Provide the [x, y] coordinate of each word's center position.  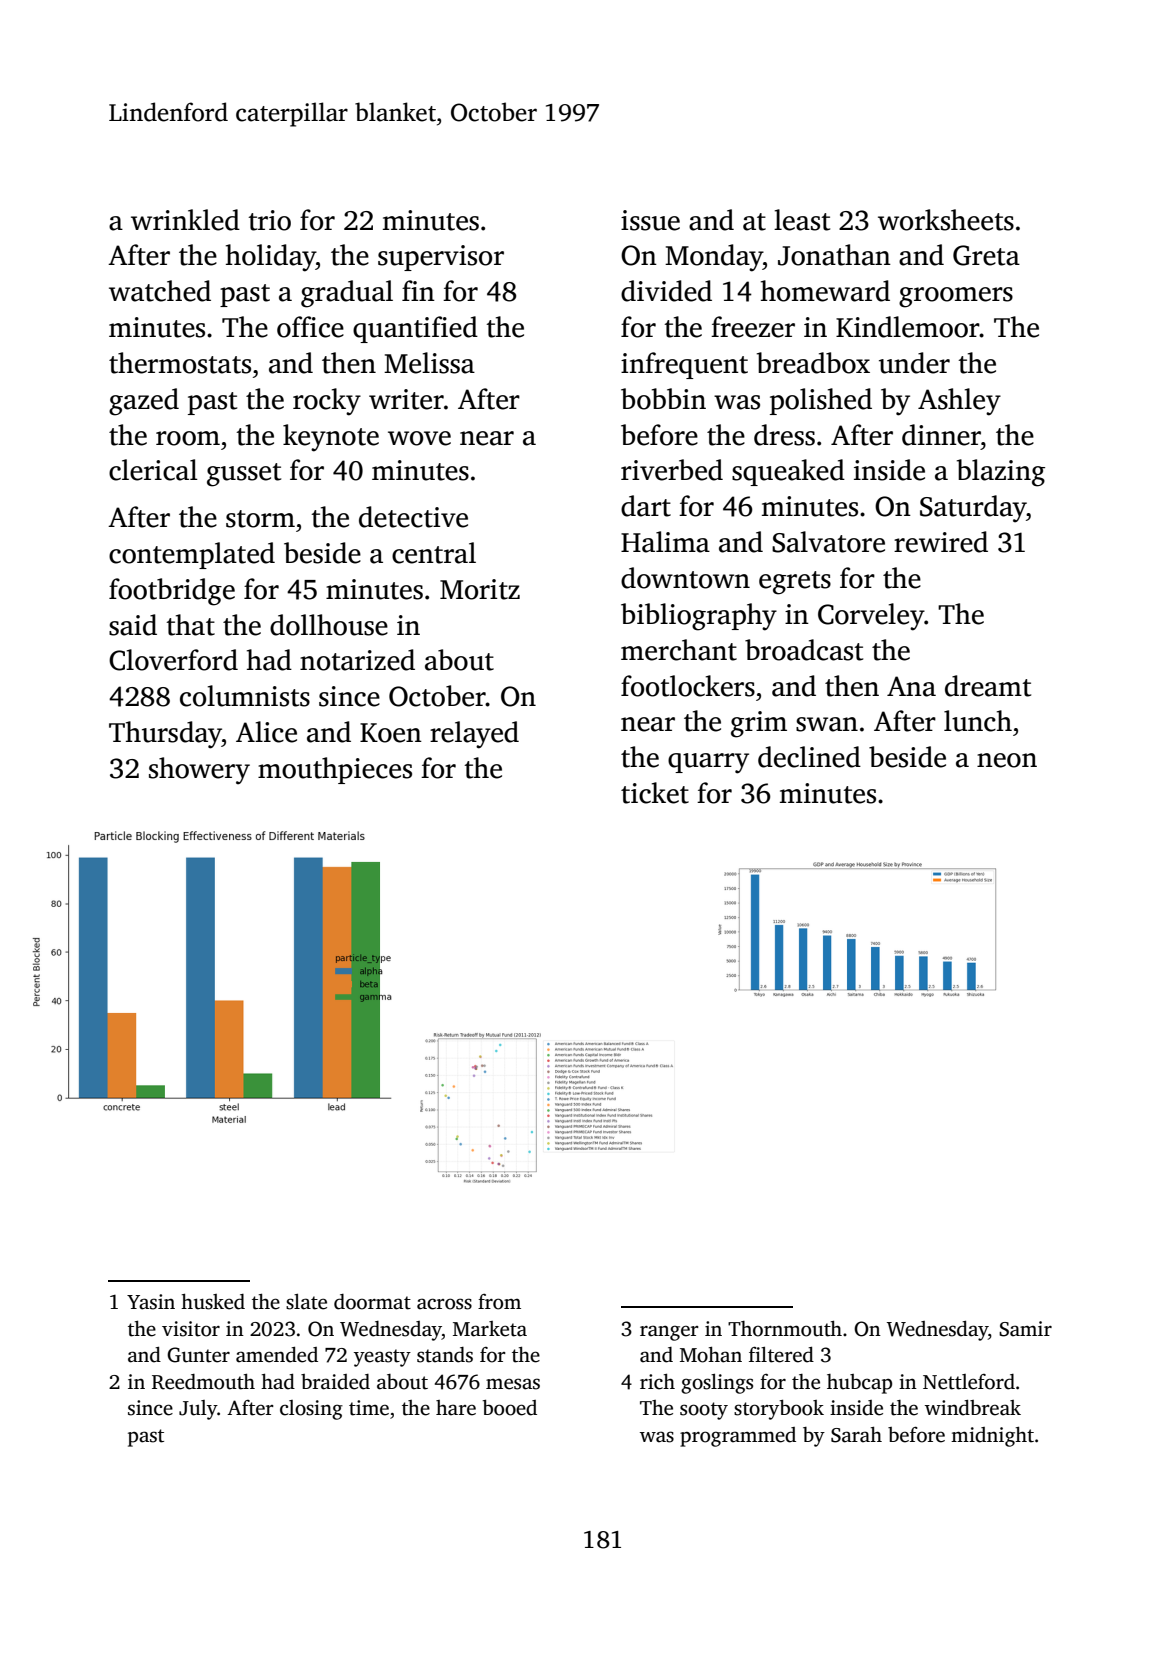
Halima [665, 542]
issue [650, 220]
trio [269, 220]
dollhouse [329, 625]
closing [311, 1410]
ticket [655, 793]
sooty [704, 1411]
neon [1007, 760]
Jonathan [834, 255]
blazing [1001, 473]
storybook [779, 1410]
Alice [266, 732]
